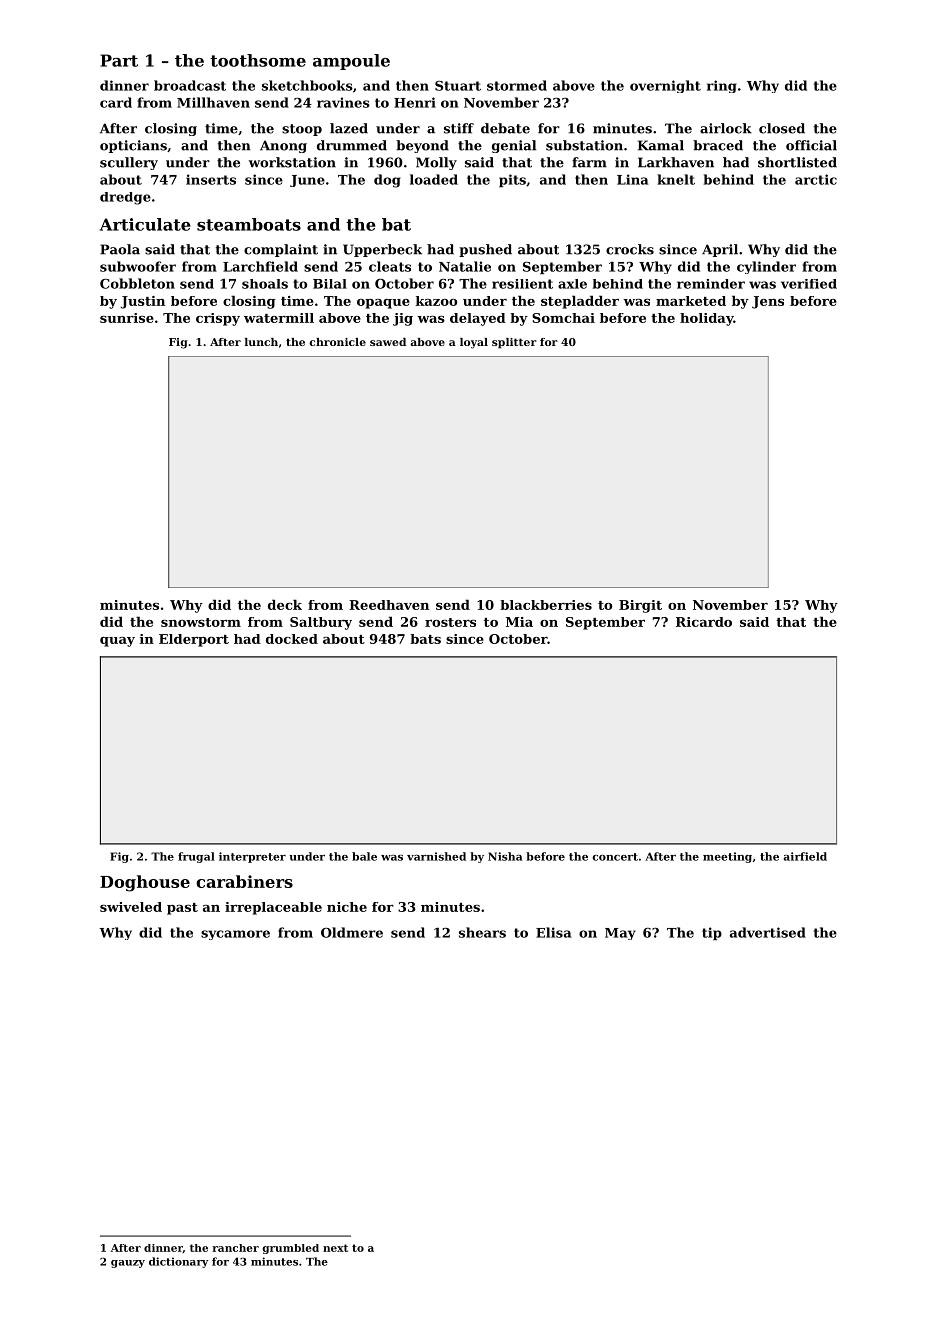  What do you see at coordinates (816, 179) in the image?
I see `arctic` at bounding box center [816, 179].
